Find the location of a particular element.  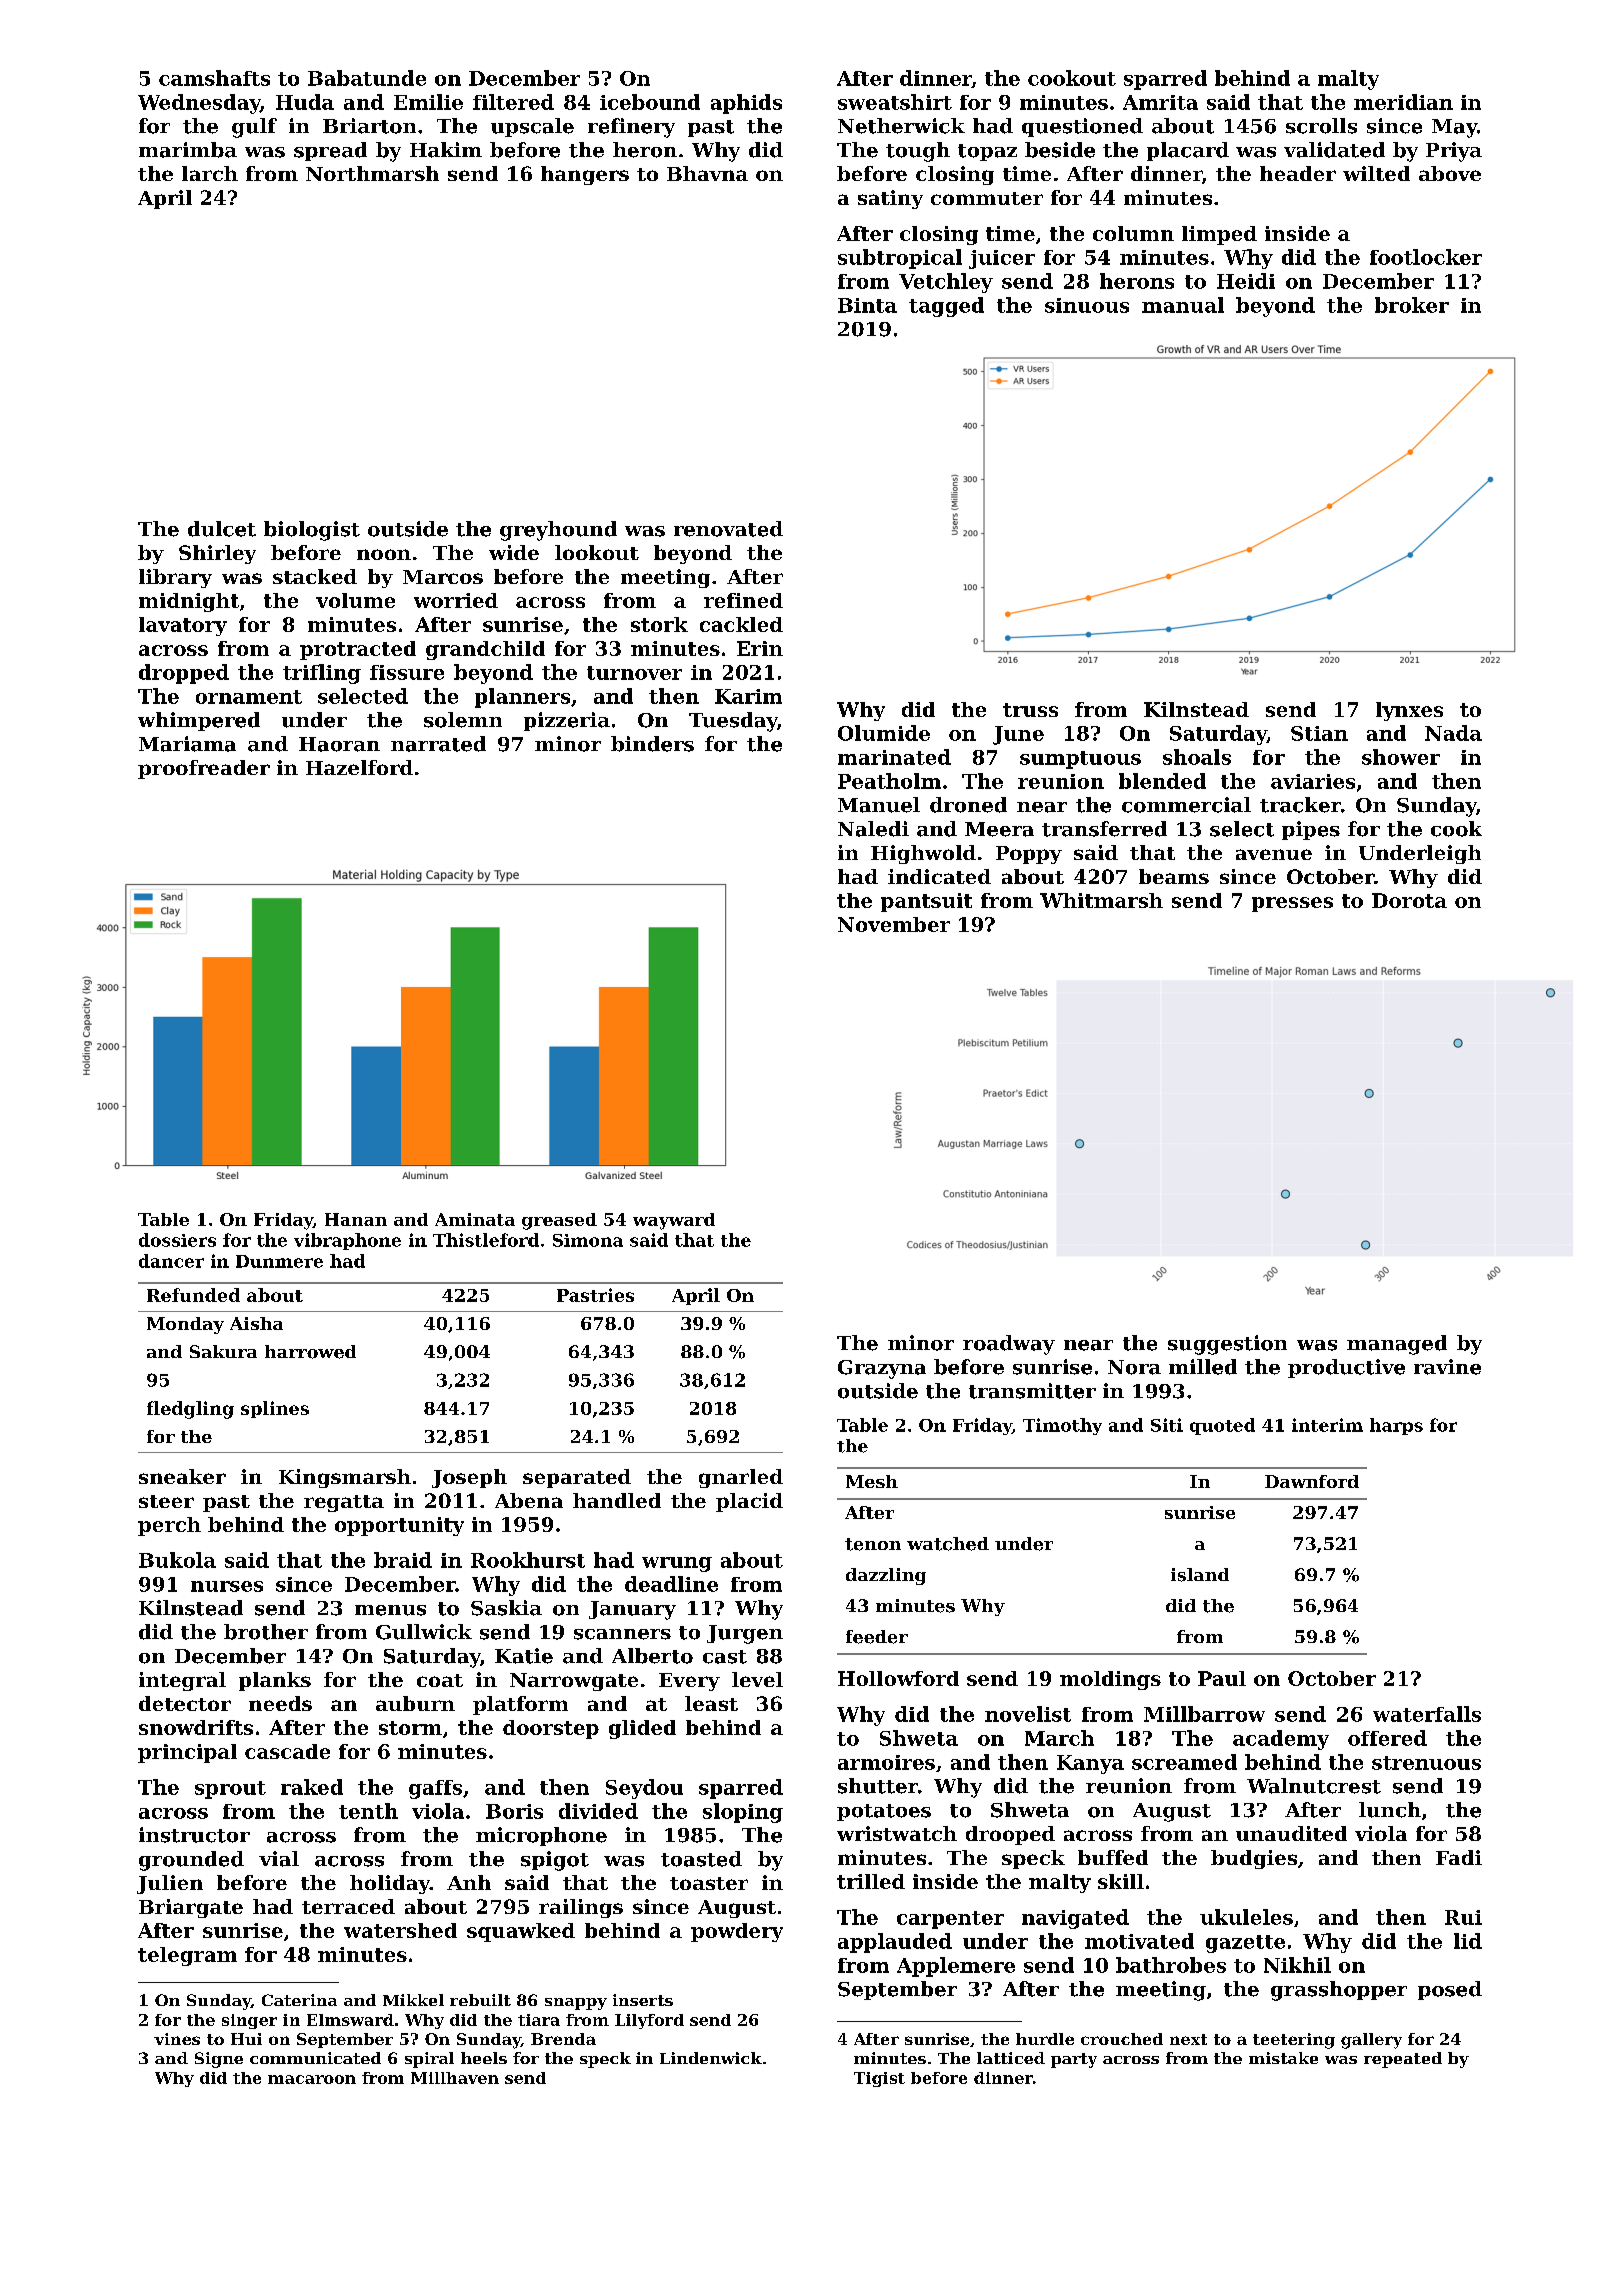

Stian is located at coordinates (1319, 733).
